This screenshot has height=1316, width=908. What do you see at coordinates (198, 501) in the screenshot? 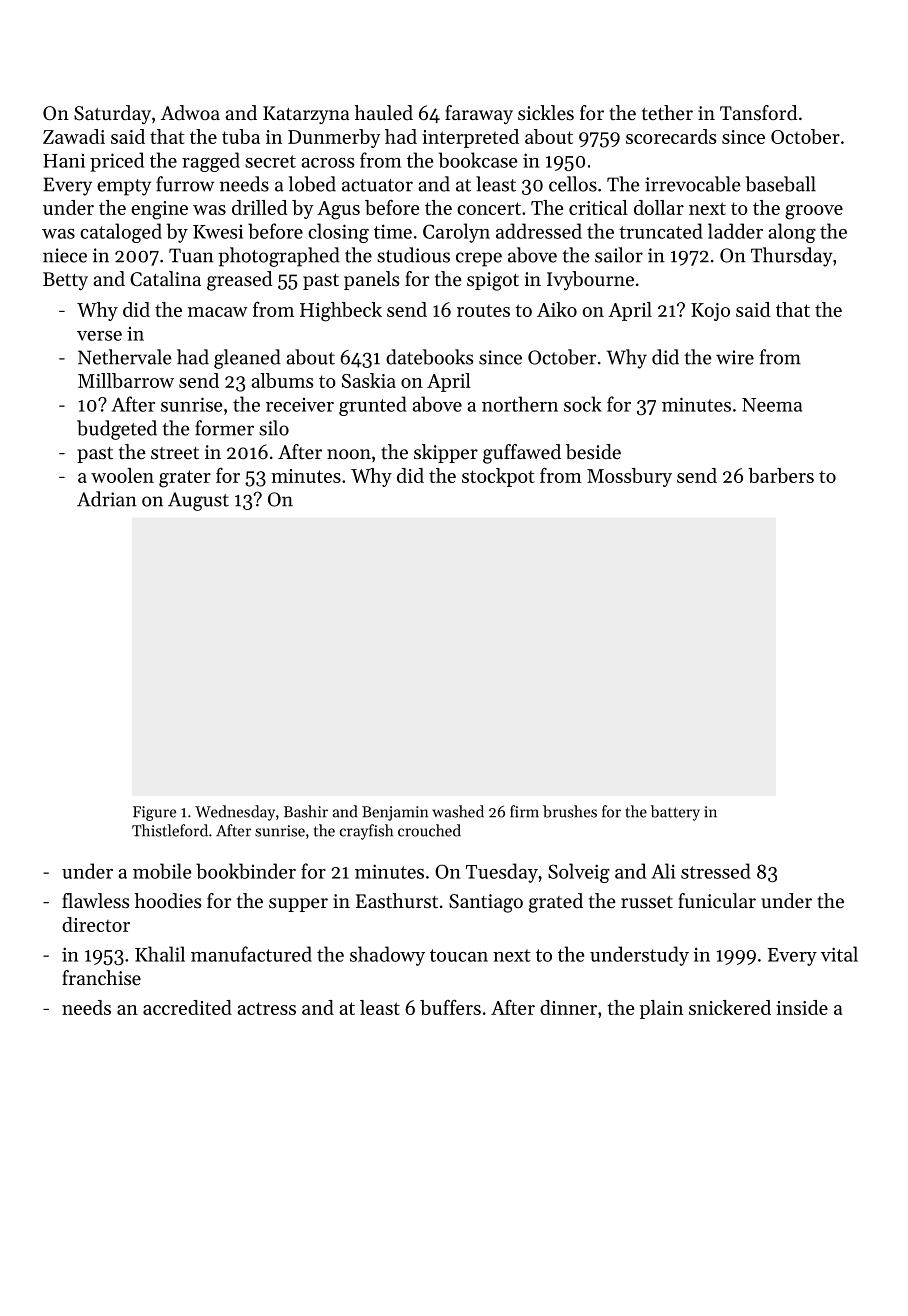
I see `August` at bounding box center [198, 501].
